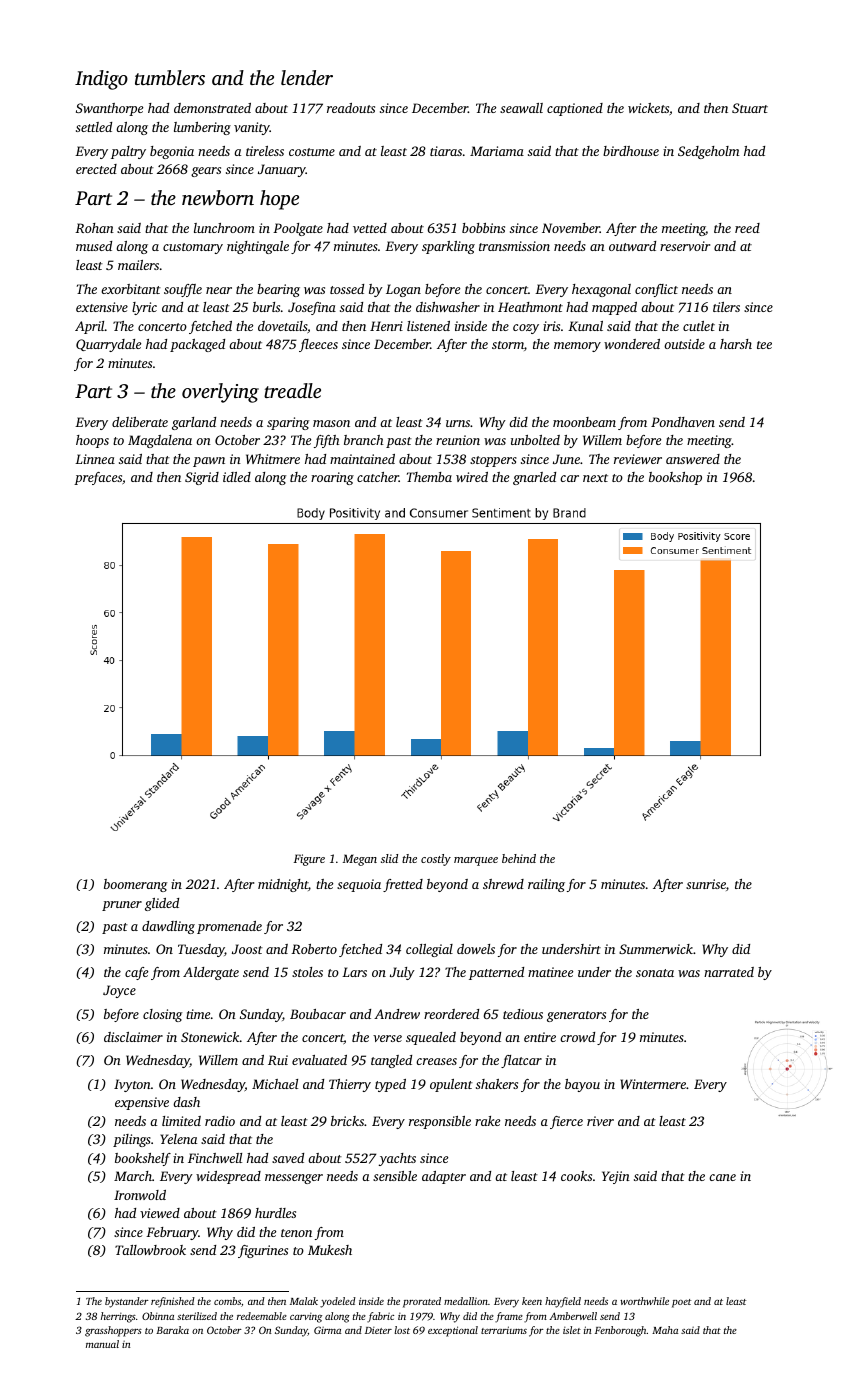 This screenshot has height=1400, width=849. I want to click on bookshop, so click(675, 478).
